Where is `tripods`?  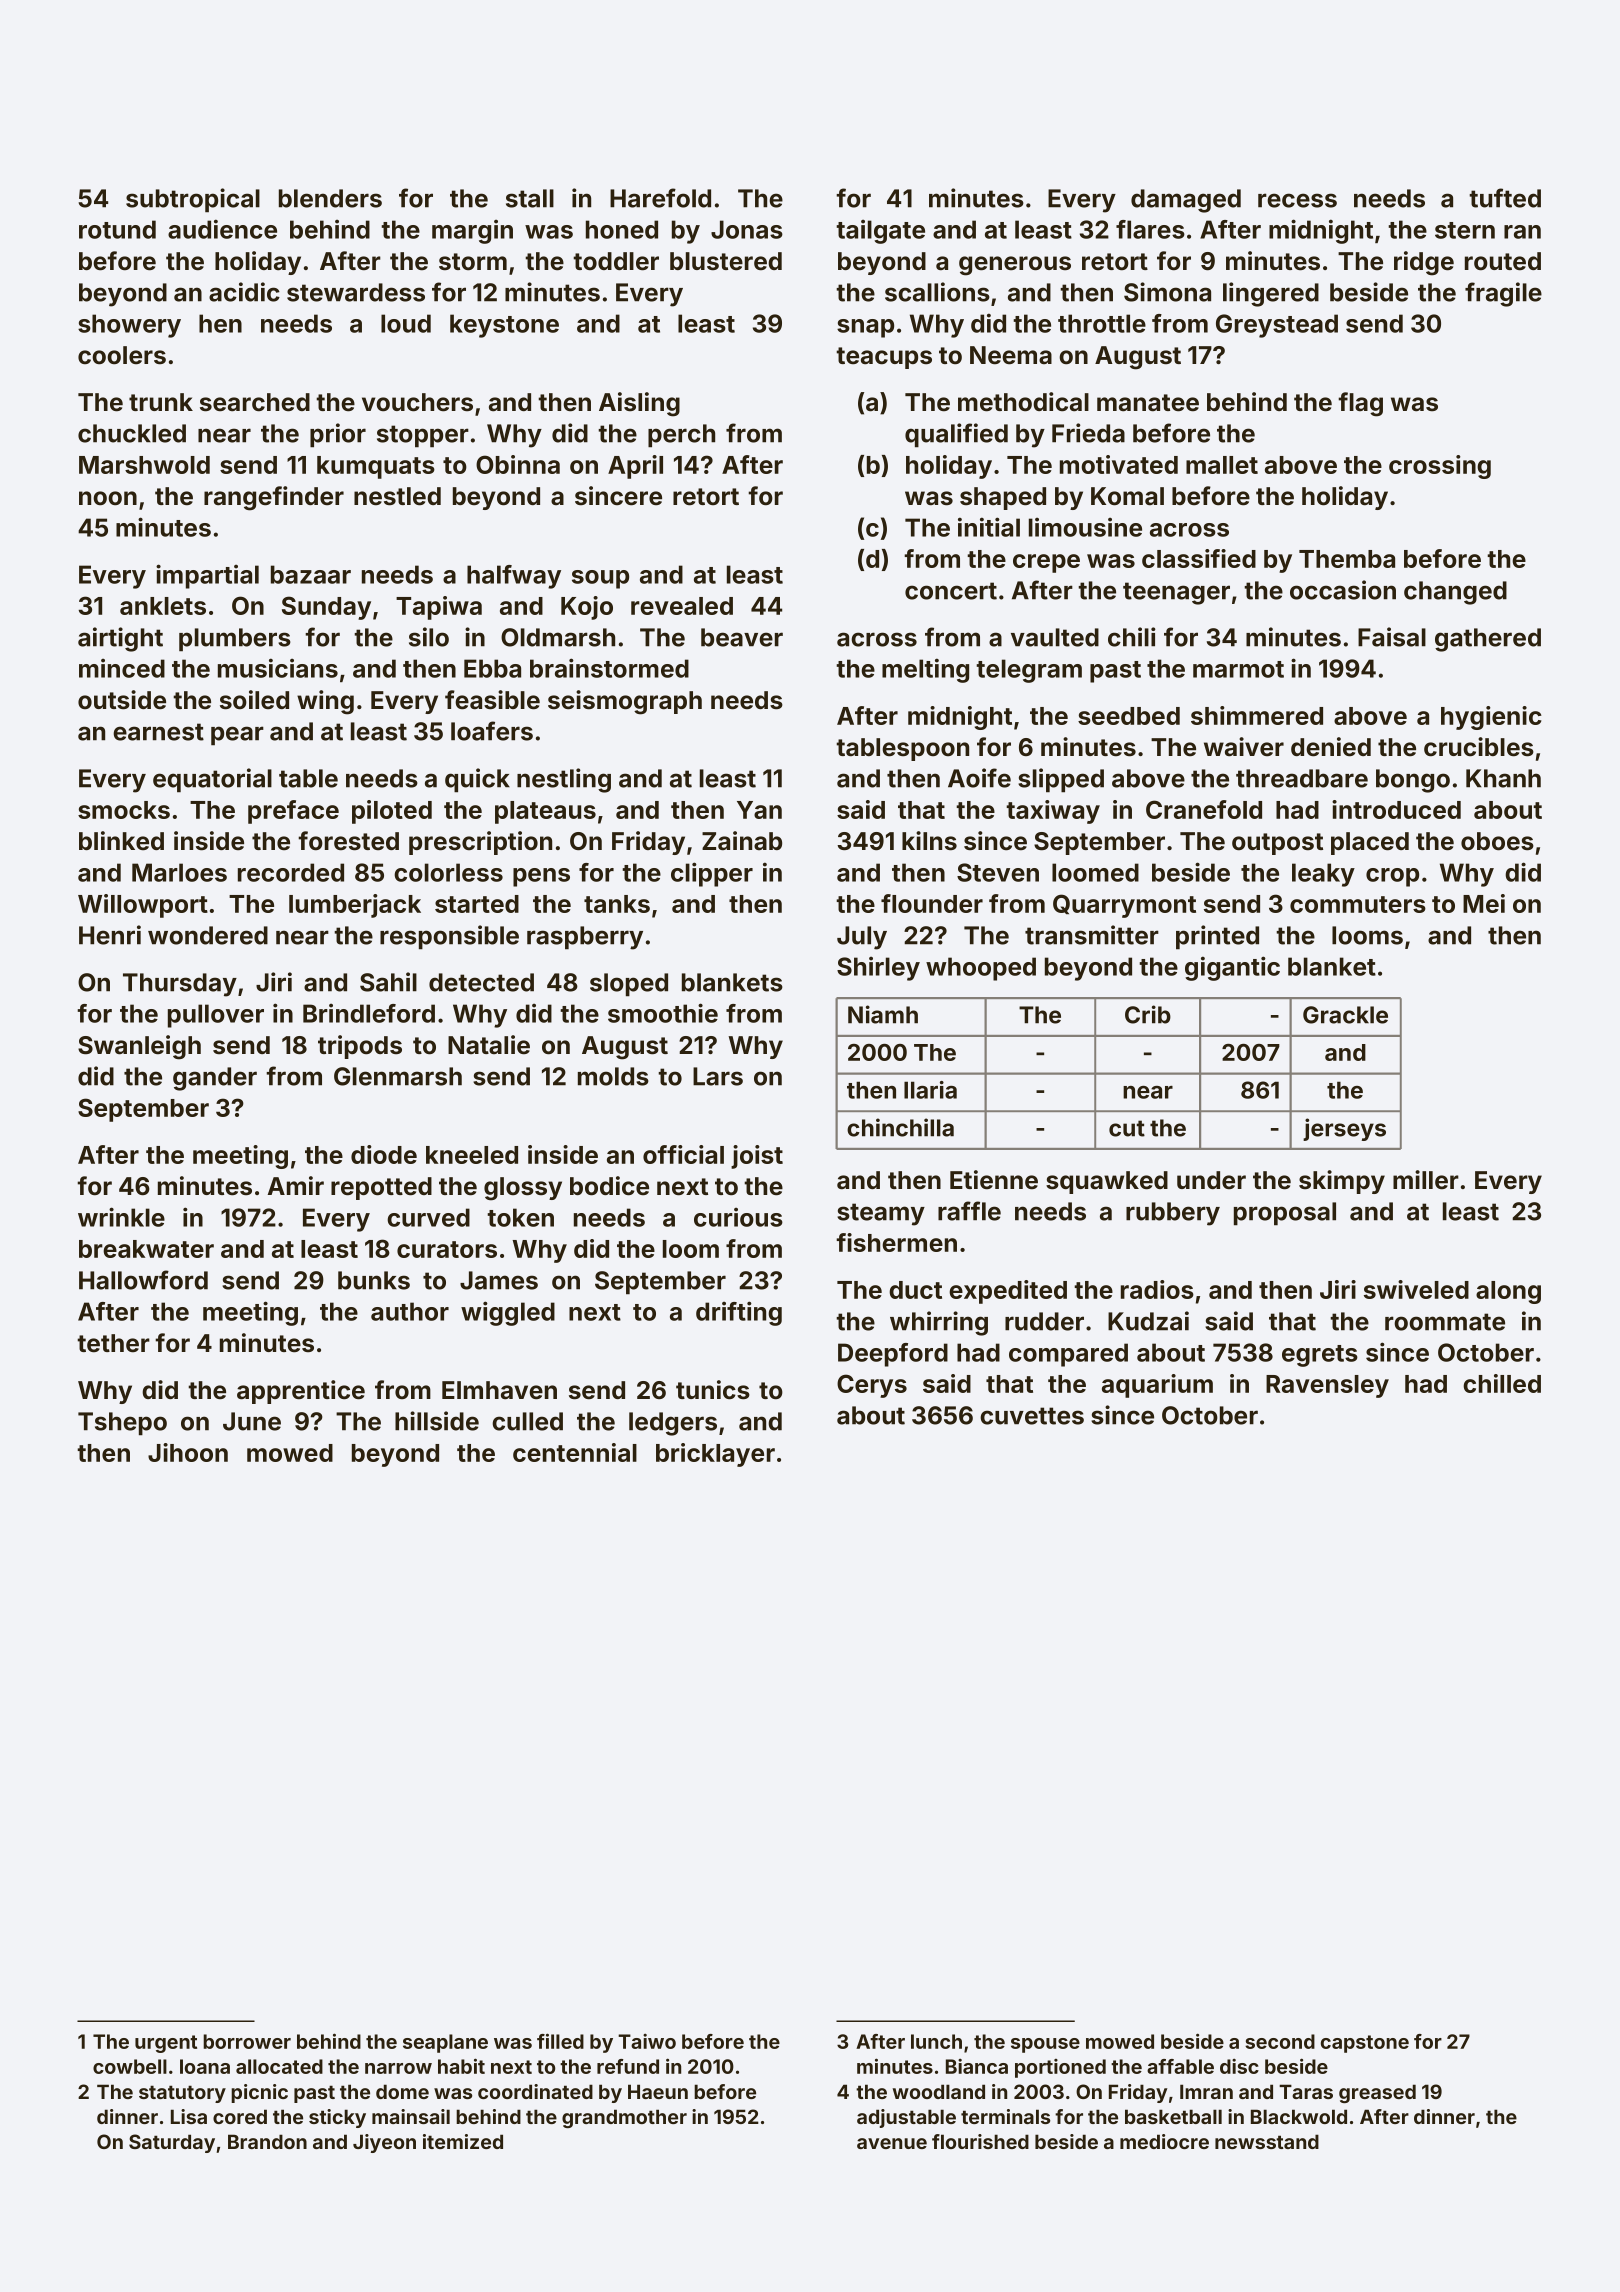
tripods is located at coordinates (360, 1047).
